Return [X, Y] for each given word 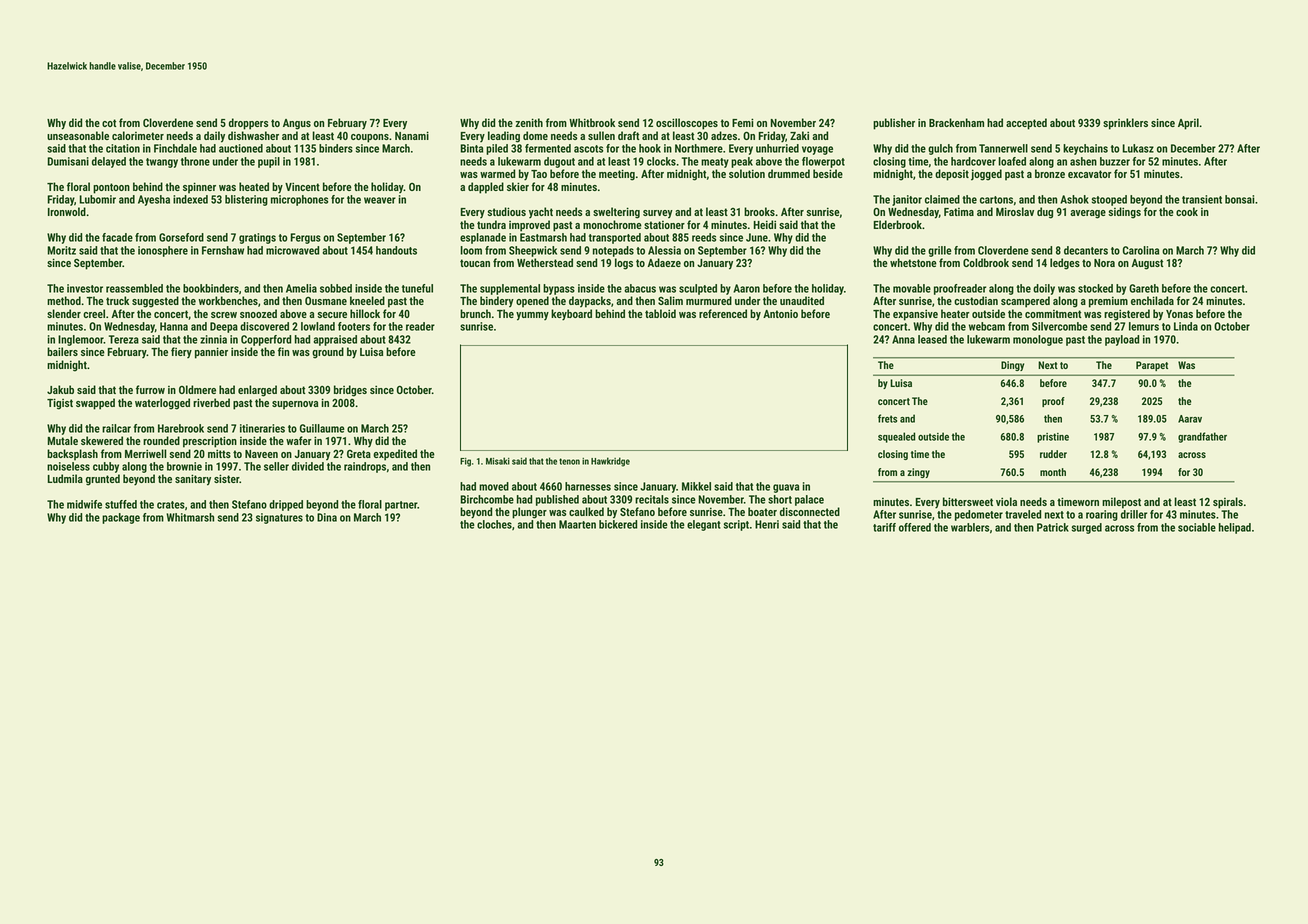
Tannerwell [1003, 148]
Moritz [62, 250]
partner [401, 506]
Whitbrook [592, 122]
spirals [1228, 503]
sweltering [616, 213]
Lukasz [1138, 148]
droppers [248, 124]
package [121, 518]
